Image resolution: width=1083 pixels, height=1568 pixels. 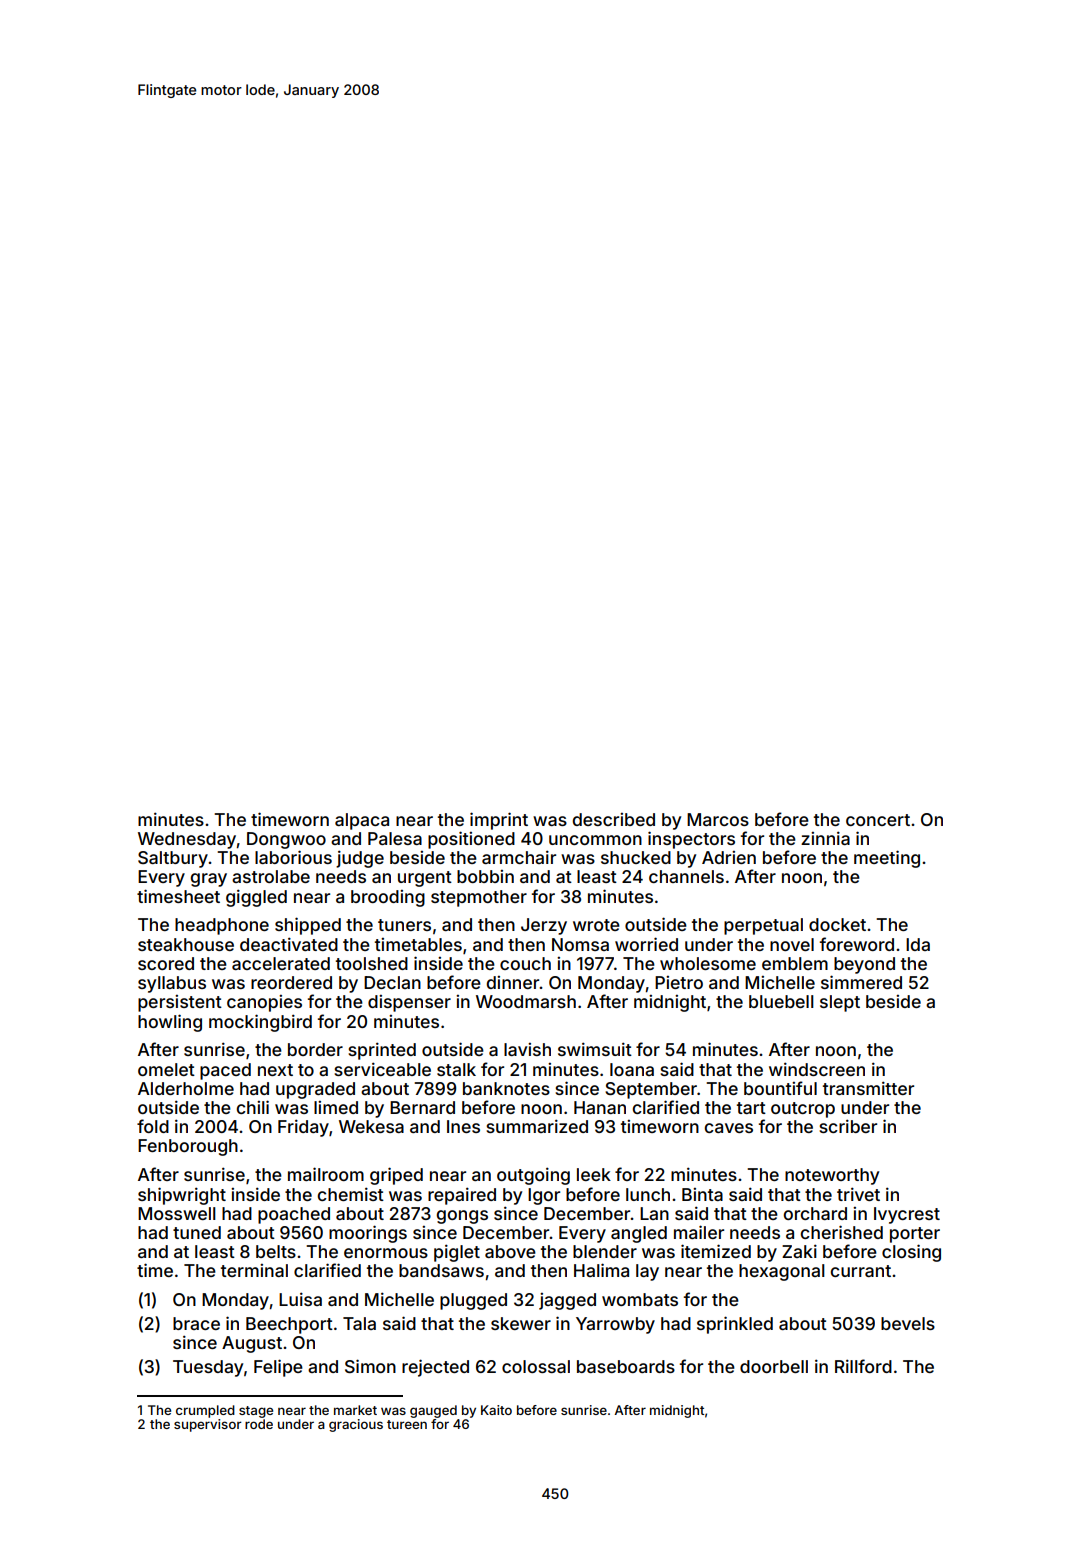 What do you see at coordinates (605, 1251) in the image?
I see `blender` at bounding box center [605, 1251].
